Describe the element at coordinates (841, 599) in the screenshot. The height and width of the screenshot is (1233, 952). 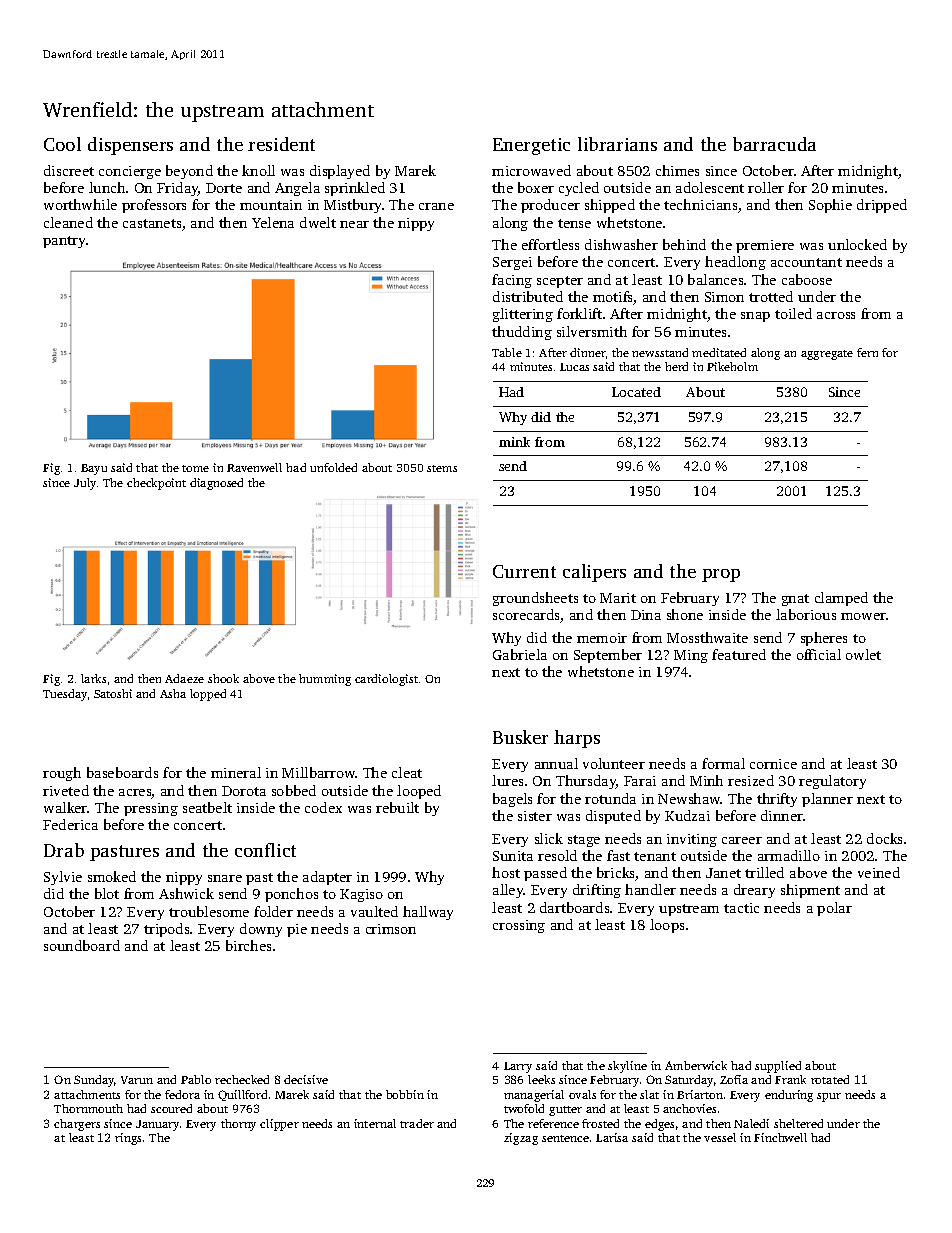
I see `clamped` at that location.
